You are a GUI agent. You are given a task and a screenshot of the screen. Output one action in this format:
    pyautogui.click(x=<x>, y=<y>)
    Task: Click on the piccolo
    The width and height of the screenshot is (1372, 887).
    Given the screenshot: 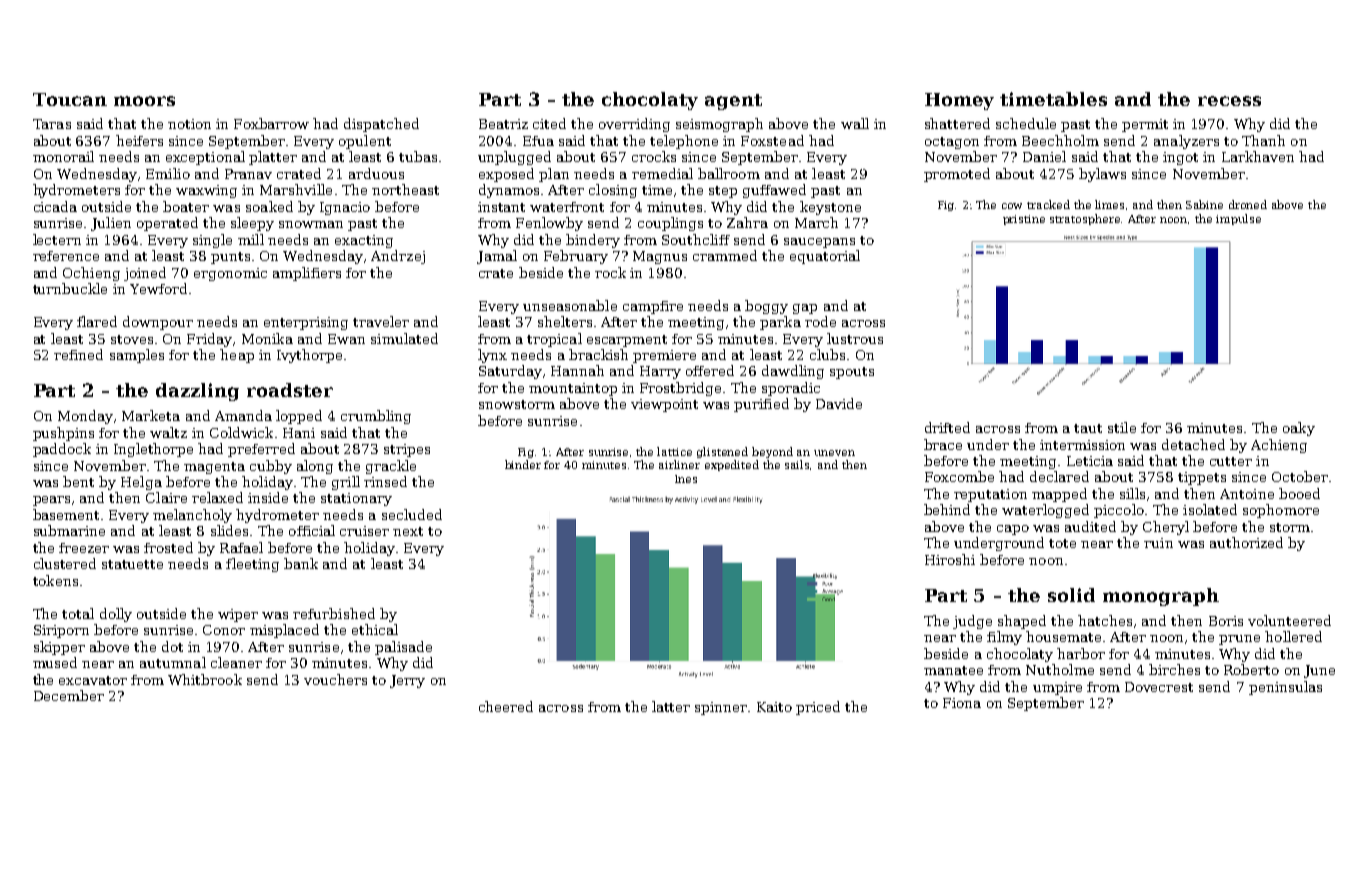 What is the action you would take?
    pyautogui.click(x=1119, y=511)
